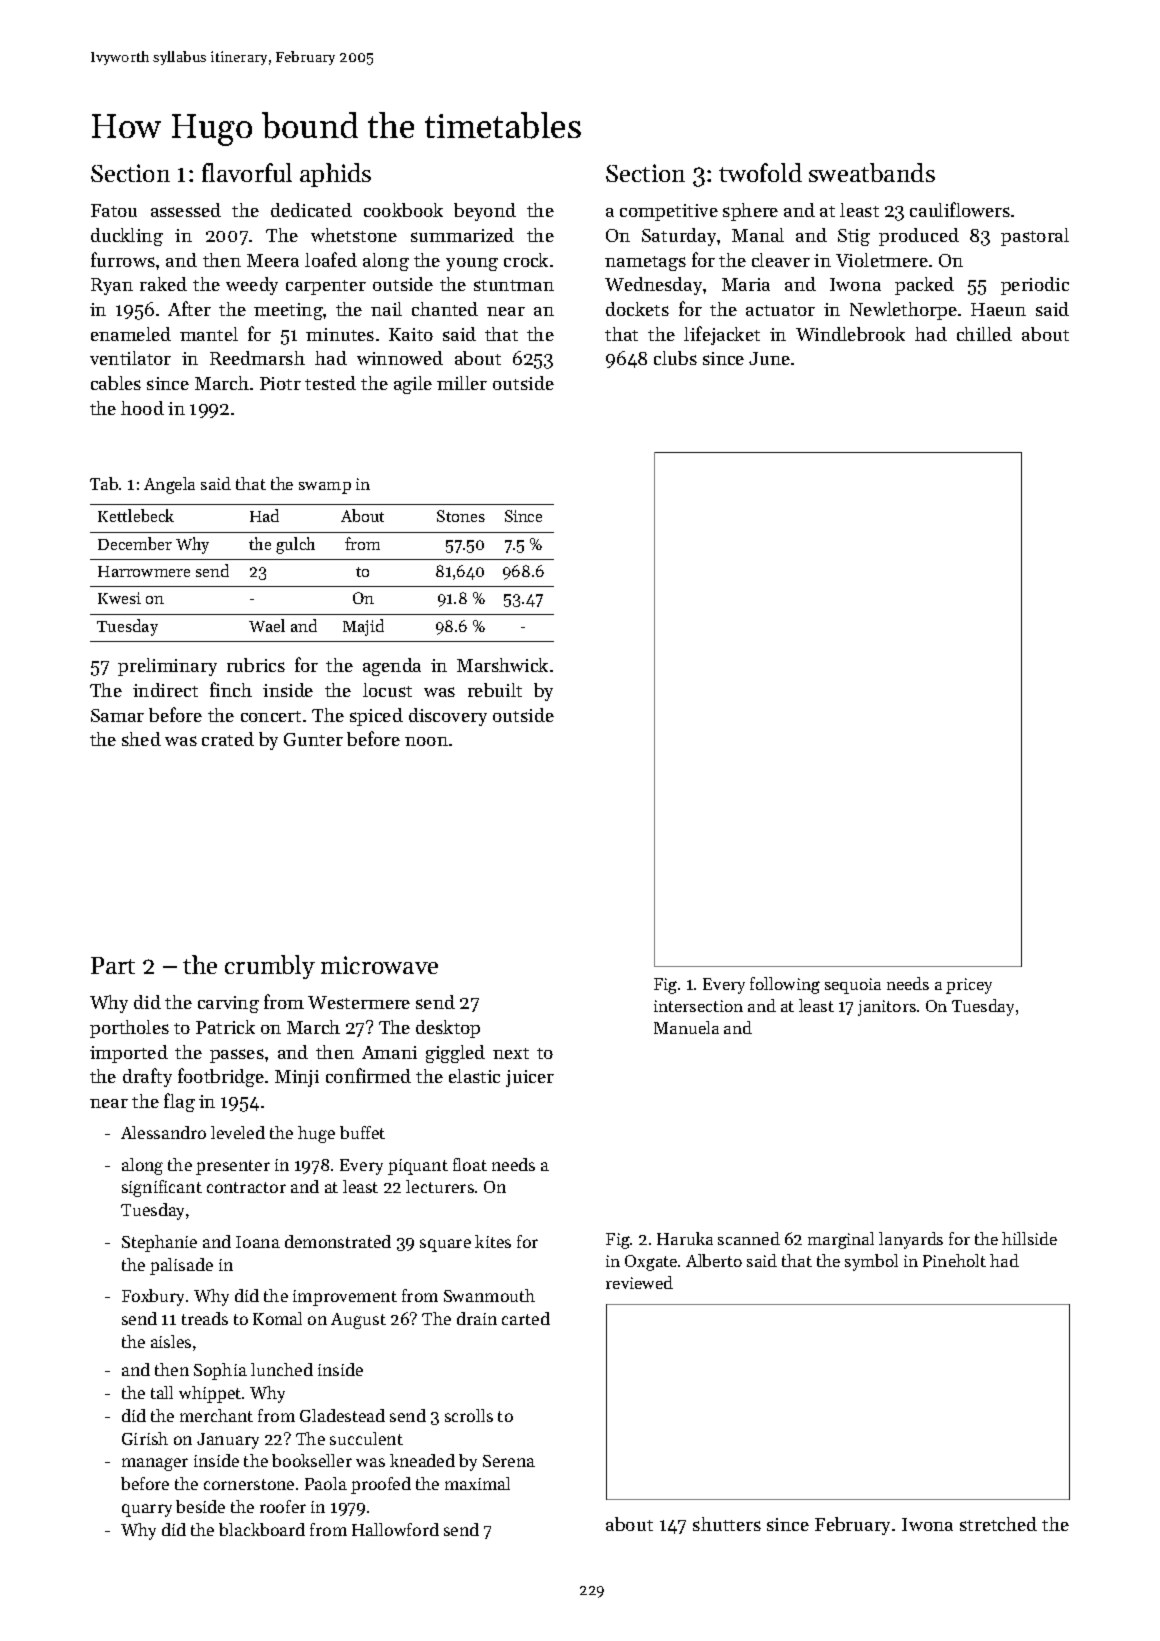 The height and width of the document is (1641, 1160). I want to click on furrows, so click(123, 259).
